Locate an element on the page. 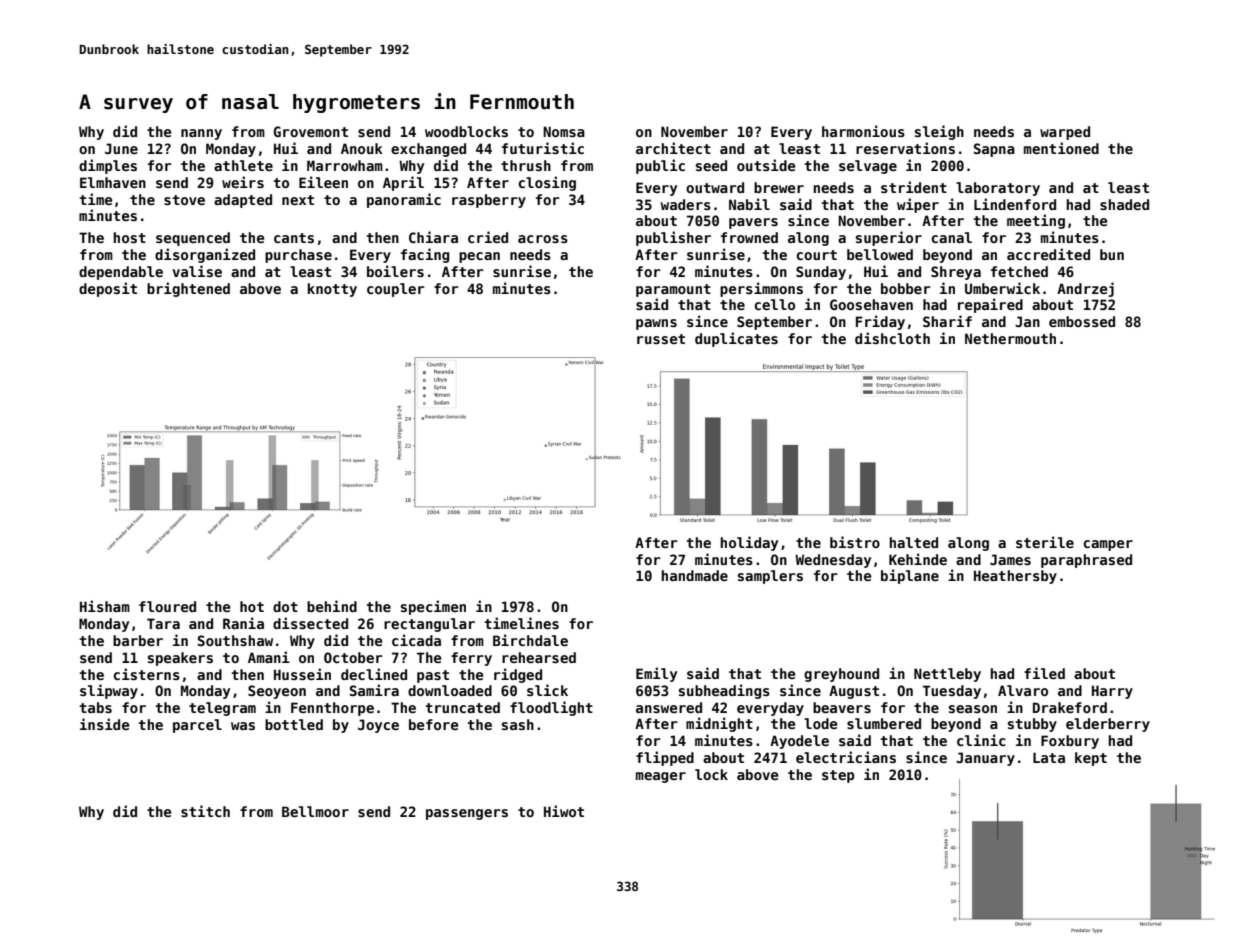 Image resolution: width=1233 pixels, height=952 pixels. meager is located at coordinates (661, 777).
